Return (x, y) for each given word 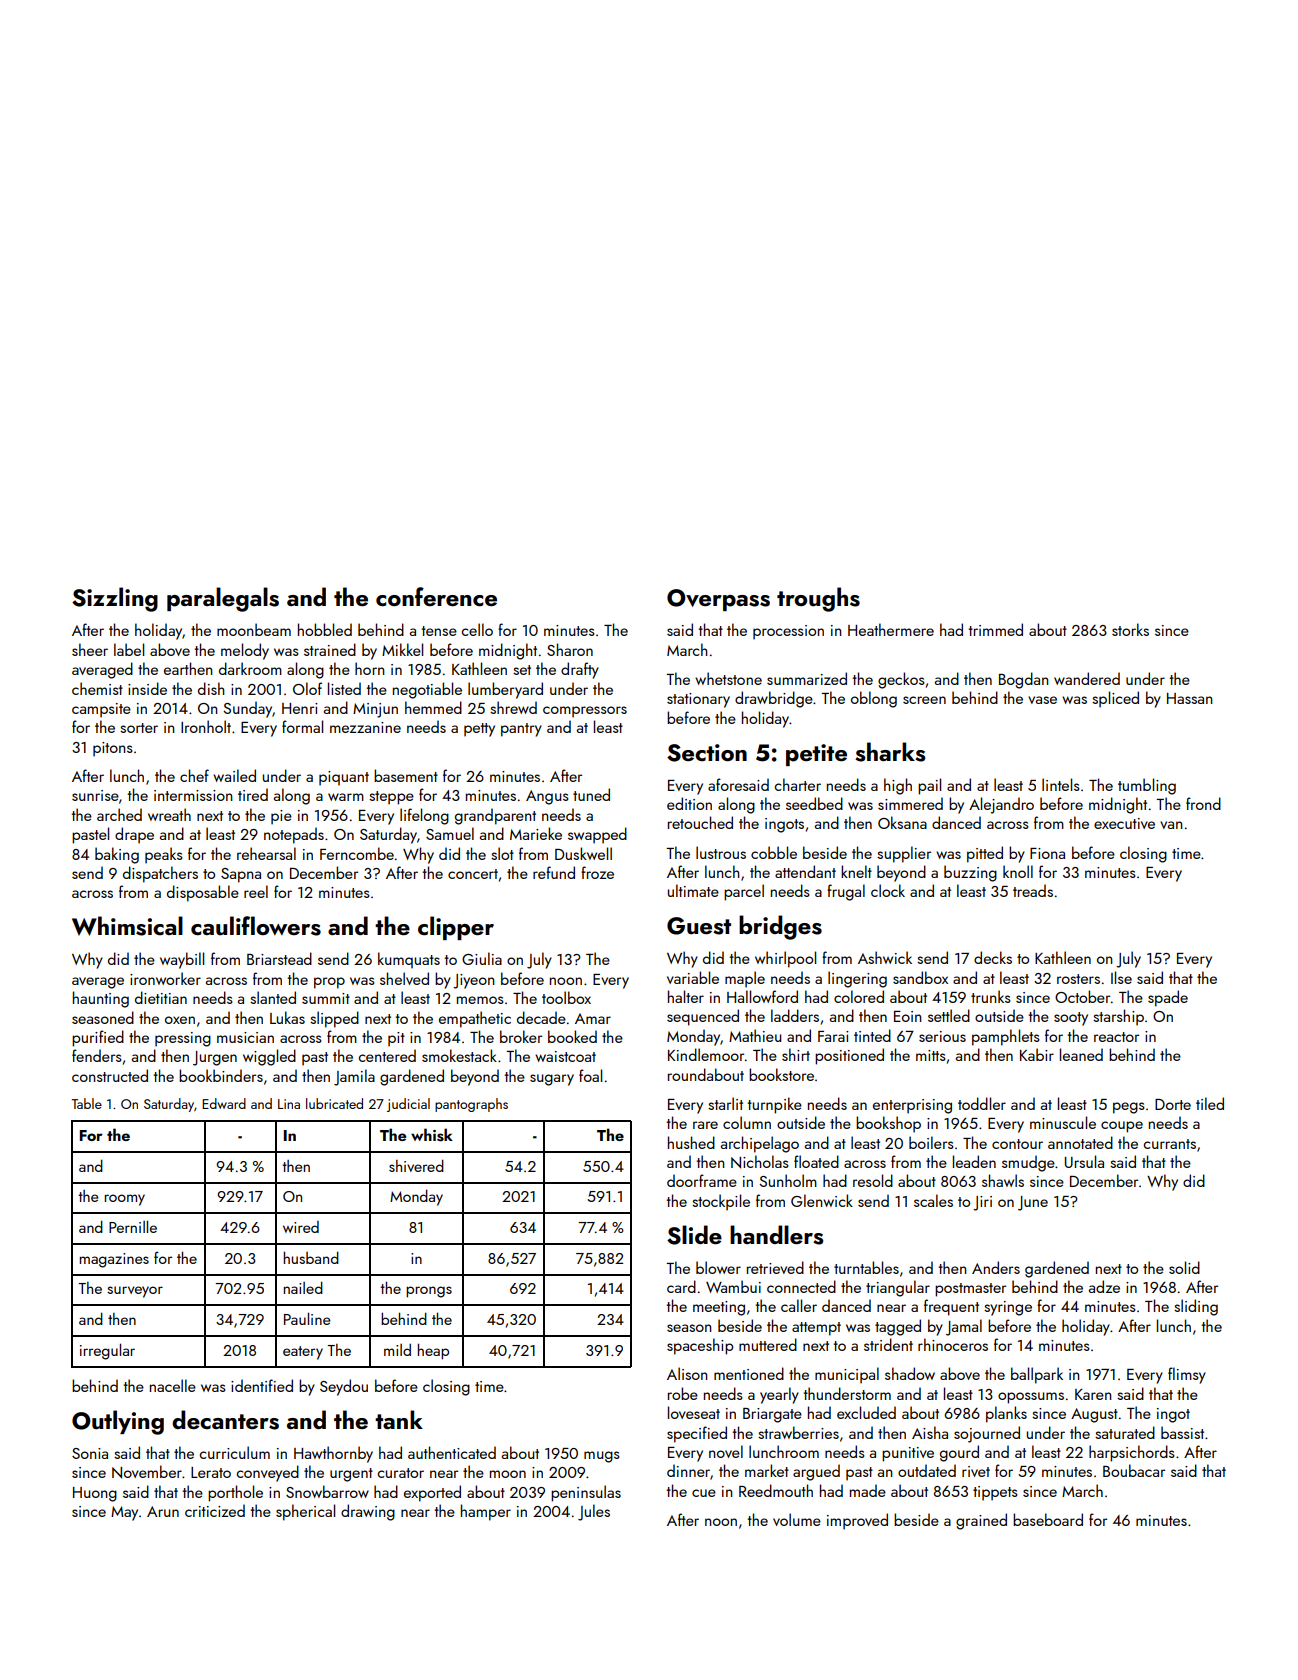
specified (697, 1434)
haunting (101, 999)
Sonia (90, 1453)
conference (436, 596)
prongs (429, 1292)
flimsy (1187, 1375)
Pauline (307, 1318)
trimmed (995, 629)
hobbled (325, 629)
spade (1168, 998)
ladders (795, 1015)
